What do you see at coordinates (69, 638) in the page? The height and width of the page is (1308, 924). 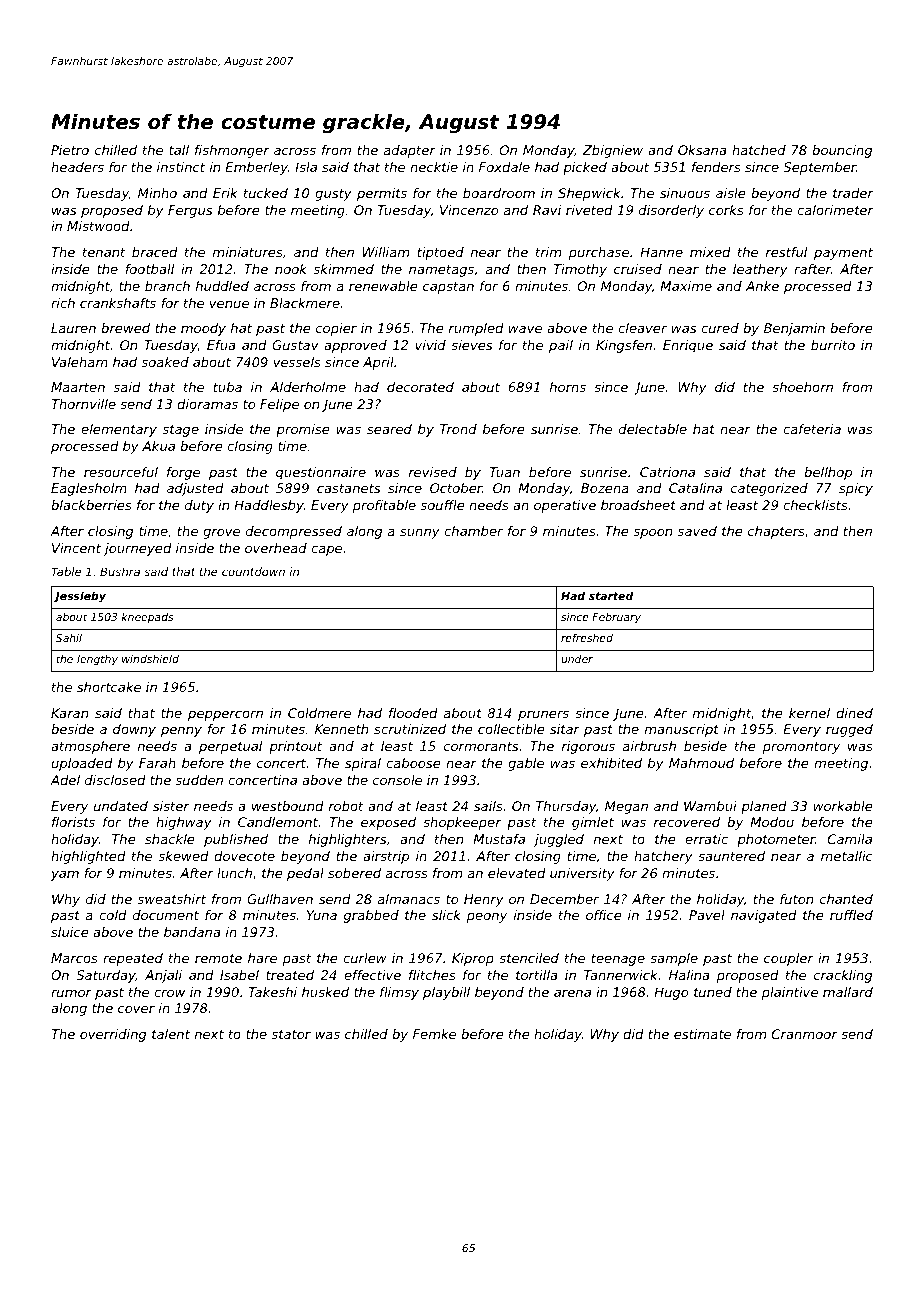 I see `Sahil` at bounding box center [69, 638].
